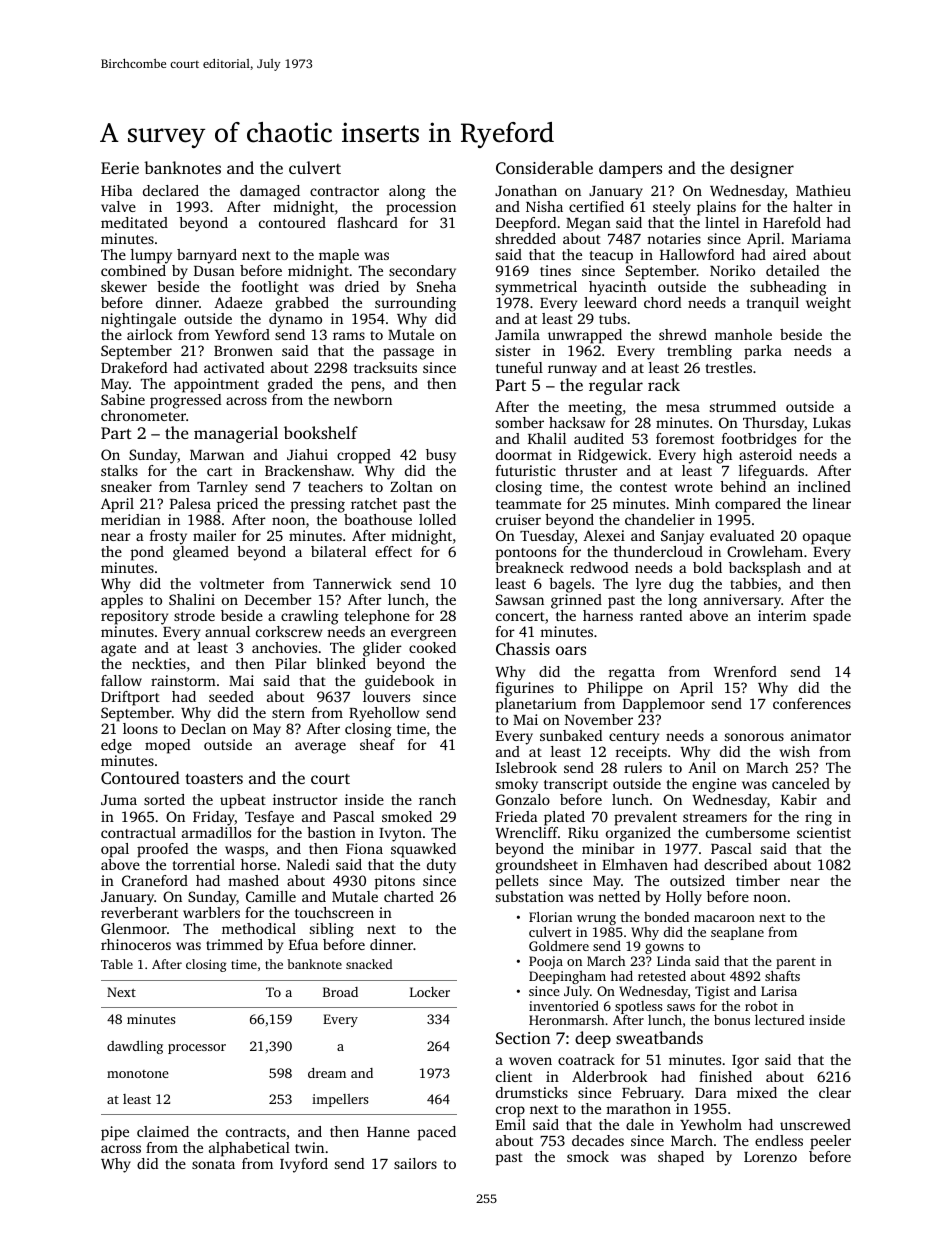 Image resolution: width=952 pixels, height=1233 pixels. I want to click on duty, so click(441, 866).
